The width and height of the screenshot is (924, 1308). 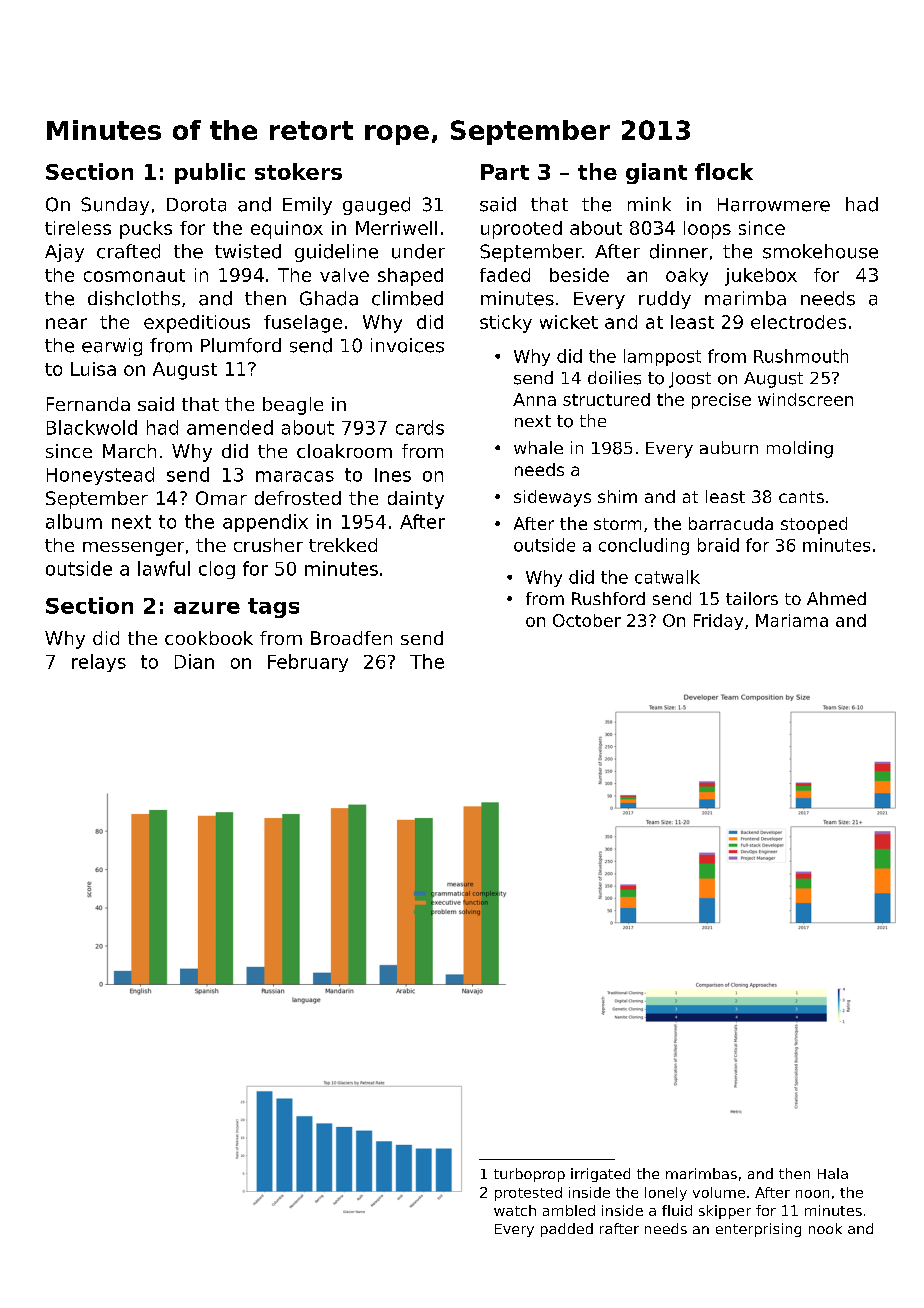 What do you see at coordinates (836, 598) in the screenshot?
I see `Ahmed` at bounding box center [836, 598].
